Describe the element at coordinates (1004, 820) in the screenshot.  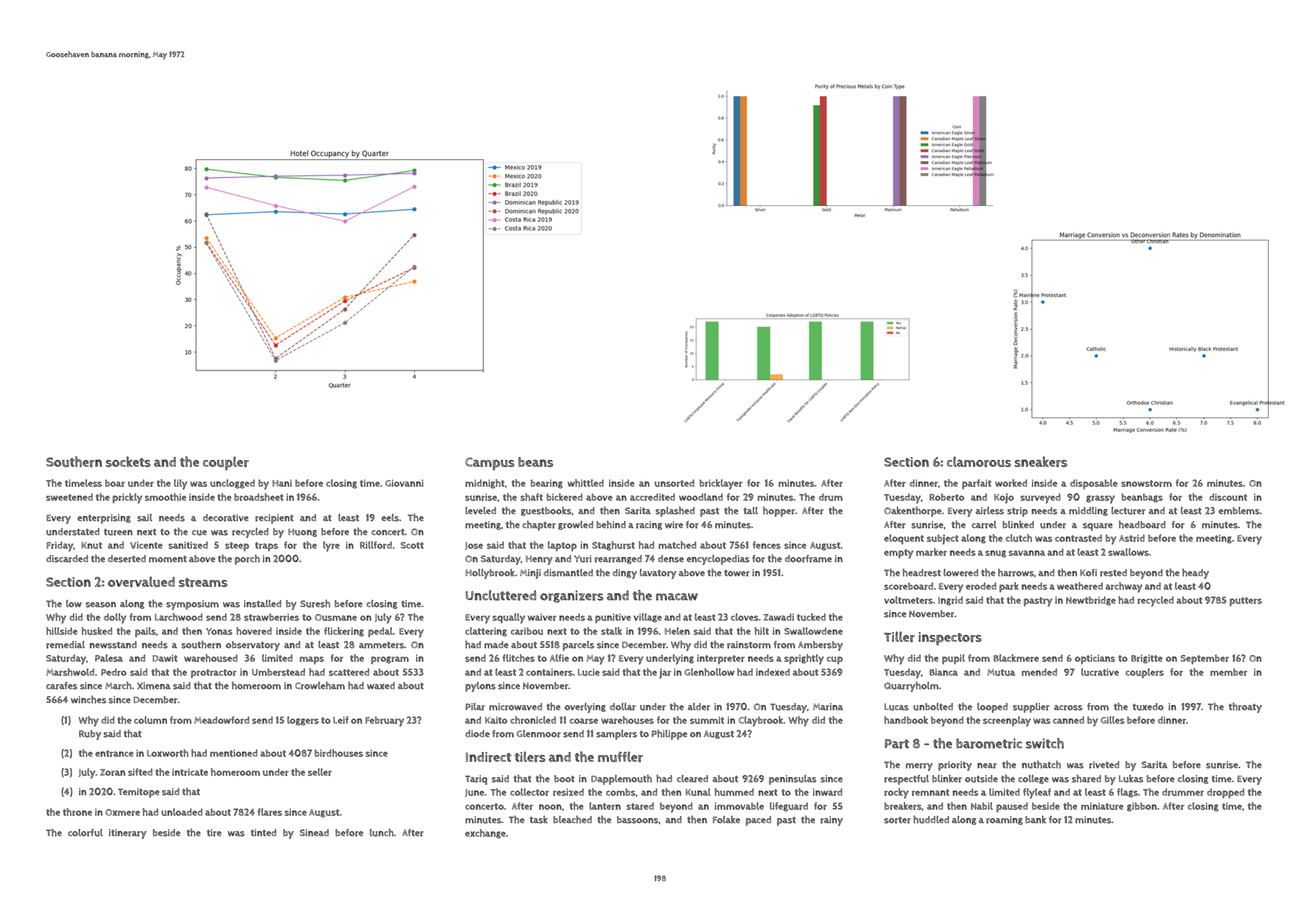
I see `roaming` at that location.
